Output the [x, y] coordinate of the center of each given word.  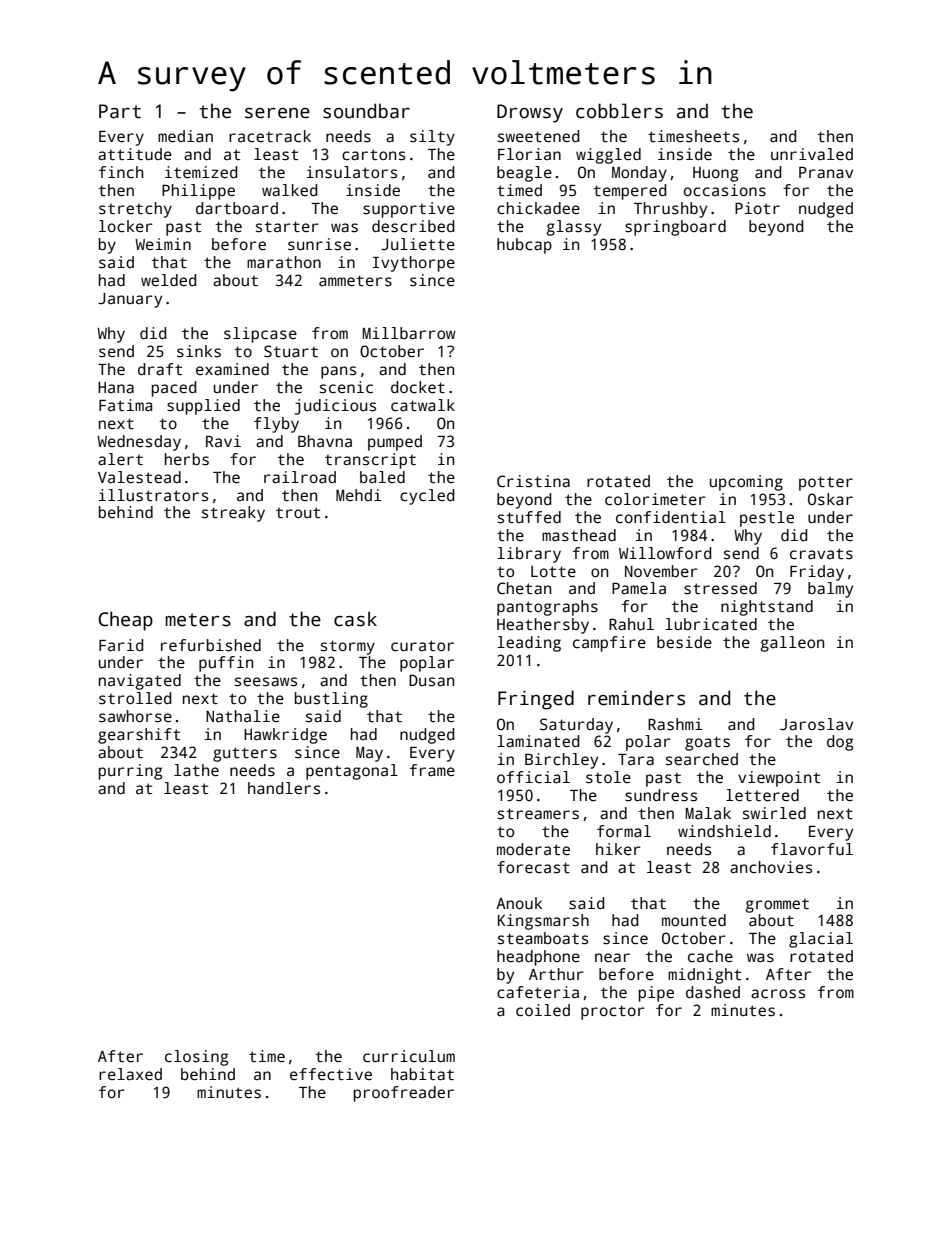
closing [196, 1058]
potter [826, 483]
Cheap [125, 621]
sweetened [538, 136]
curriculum [409, 1056]
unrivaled [812, 154]
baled [382, 477]
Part [120, 111]
